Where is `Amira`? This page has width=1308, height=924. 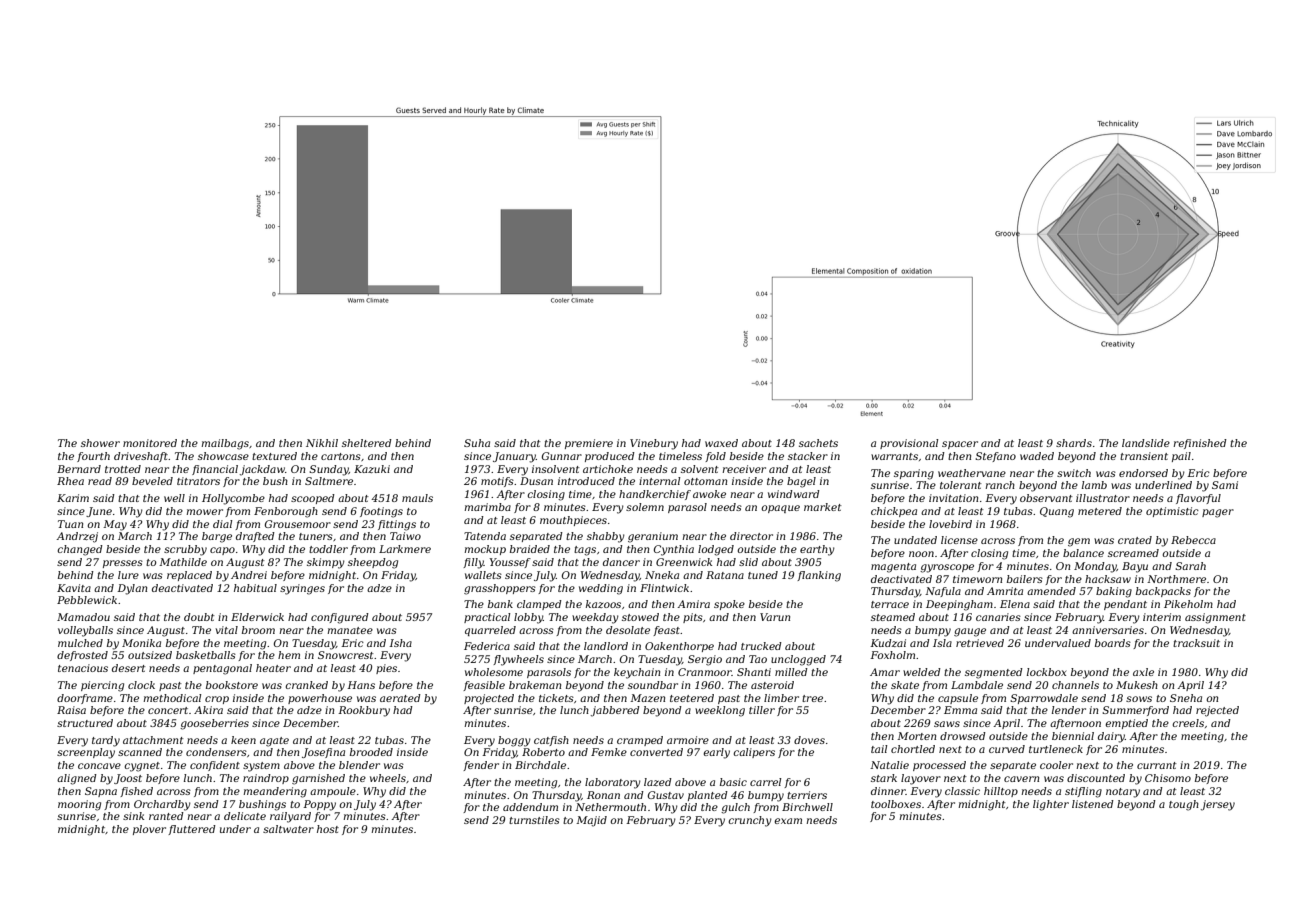
Amira is located at coordinates (693, 604).
